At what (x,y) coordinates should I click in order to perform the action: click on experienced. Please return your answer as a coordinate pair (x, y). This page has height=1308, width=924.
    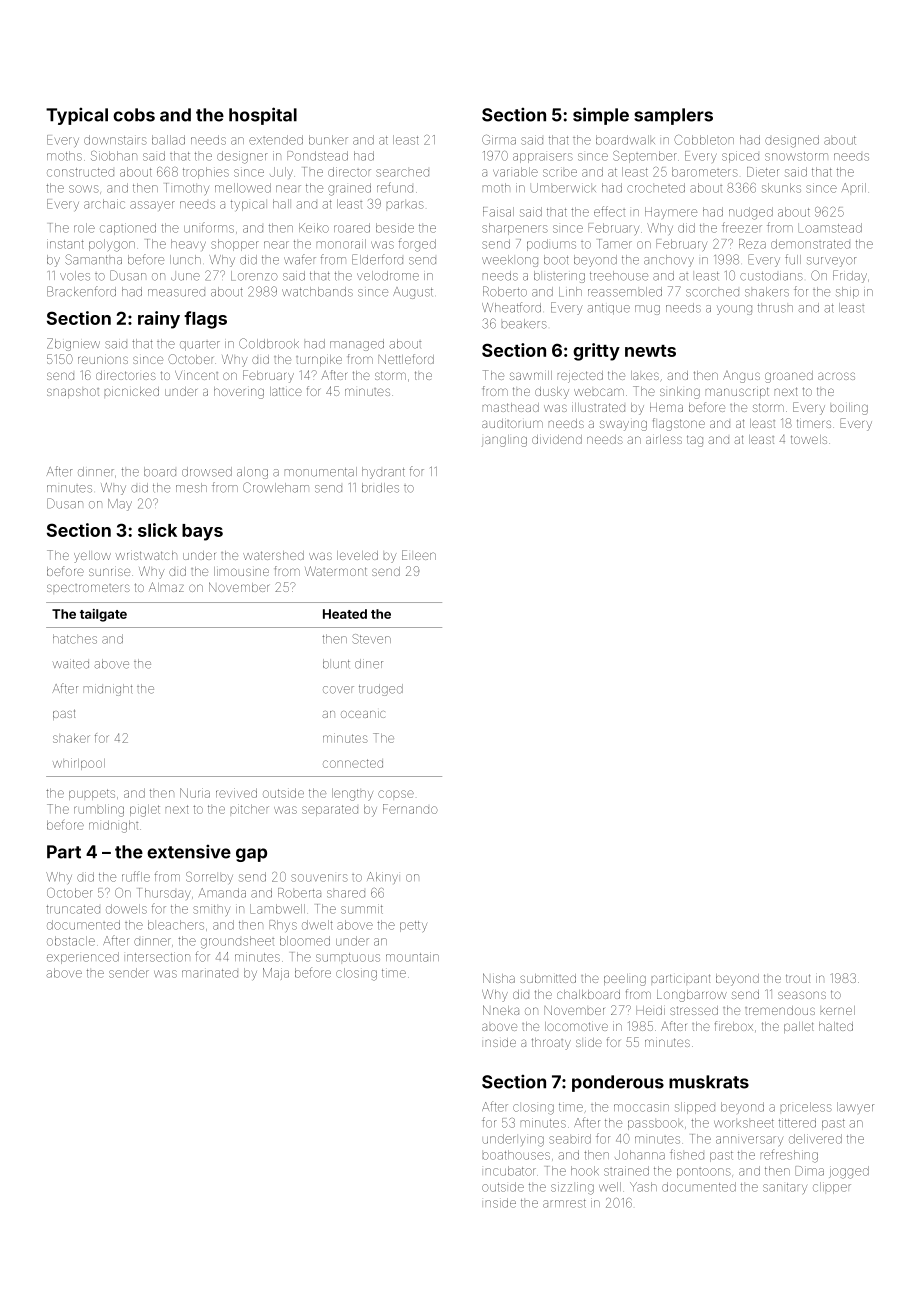
    Looking at the image, I should click on (83, 958).
